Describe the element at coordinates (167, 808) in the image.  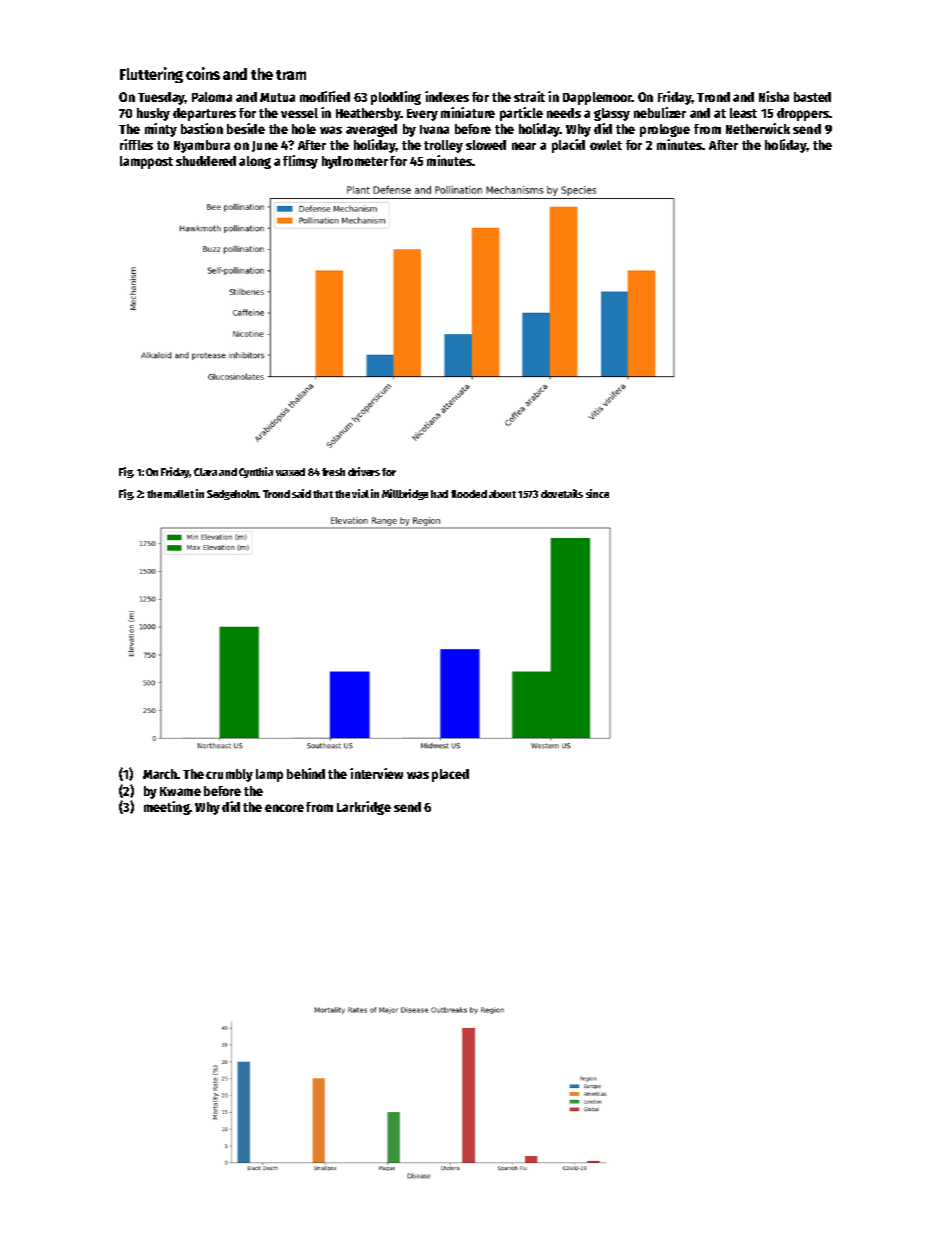
I see `meeting` at that location.
